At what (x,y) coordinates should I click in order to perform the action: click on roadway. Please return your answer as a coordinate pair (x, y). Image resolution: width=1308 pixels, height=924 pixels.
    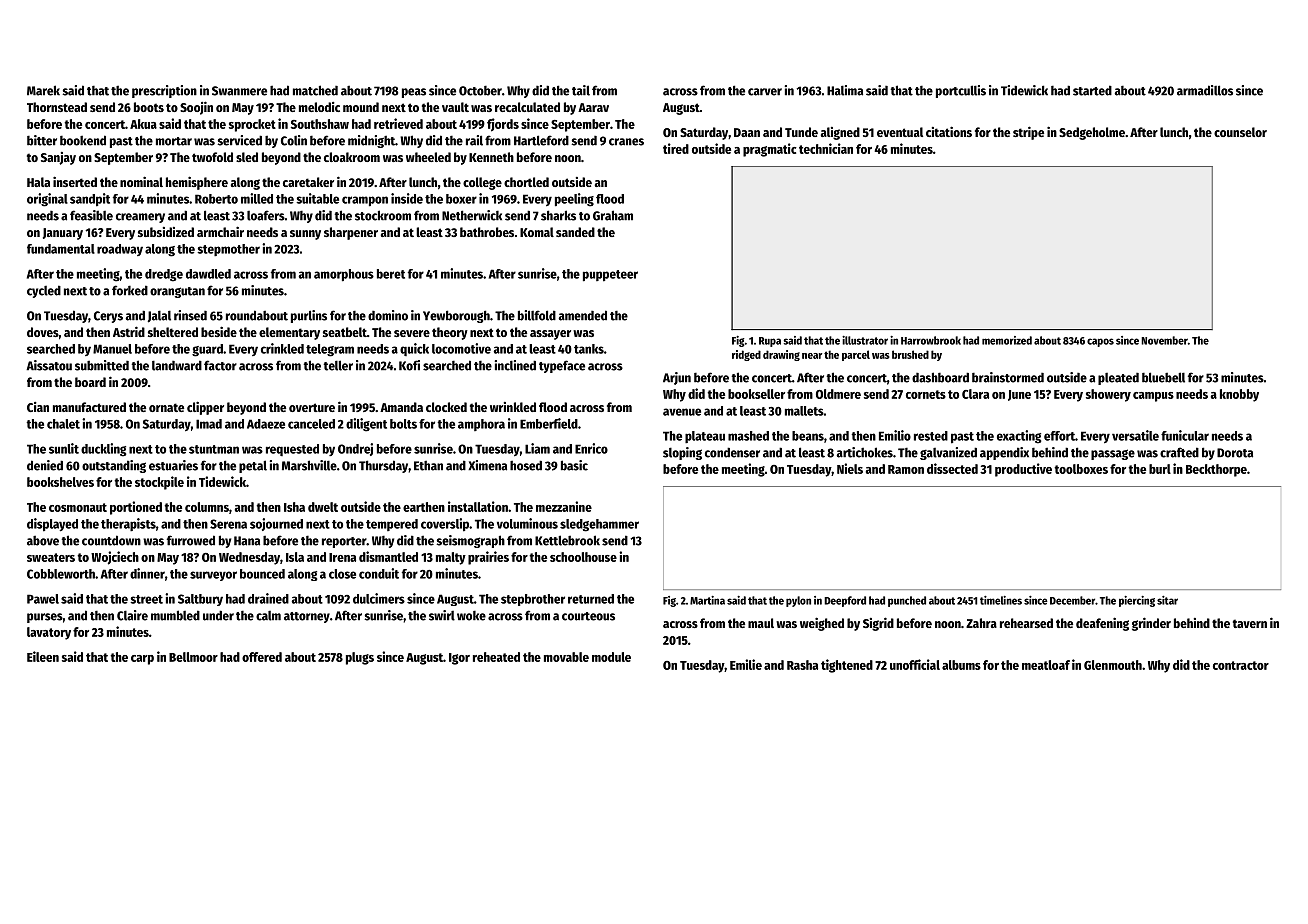
    Looking at the image, I should click on (120, 250).
